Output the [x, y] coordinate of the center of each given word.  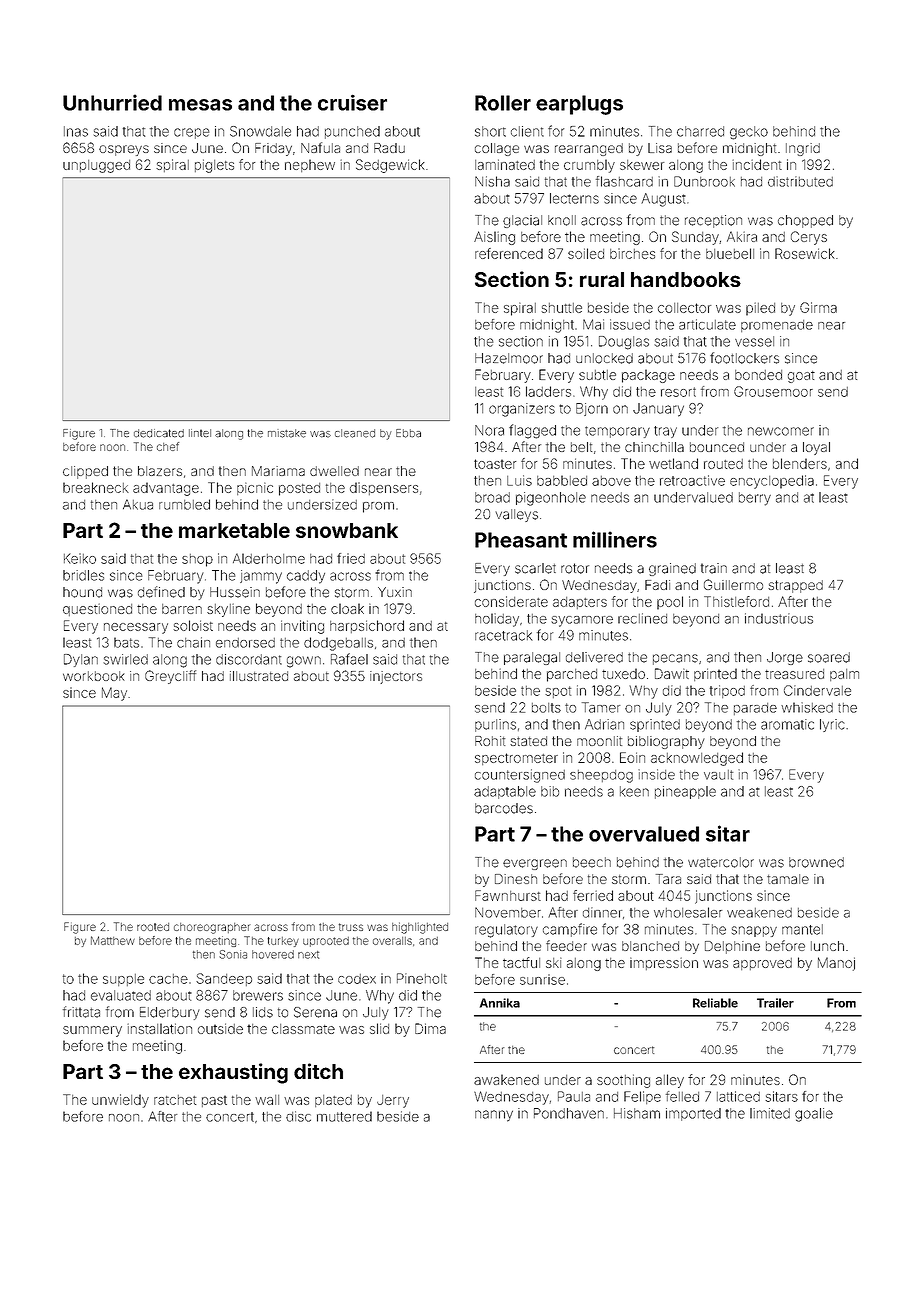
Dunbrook [704, 181]
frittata [81, 1012]
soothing [623, 1081]
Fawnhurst [508, 895]
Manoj [836, 964]
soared [829, 657]
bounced [717, 447]
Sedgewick [390, 166]
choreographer [212, 928]
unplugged [96, 166]
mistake [287, 433]
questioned [97, 609]
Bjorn [592, 409]
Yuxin [395, 592]
